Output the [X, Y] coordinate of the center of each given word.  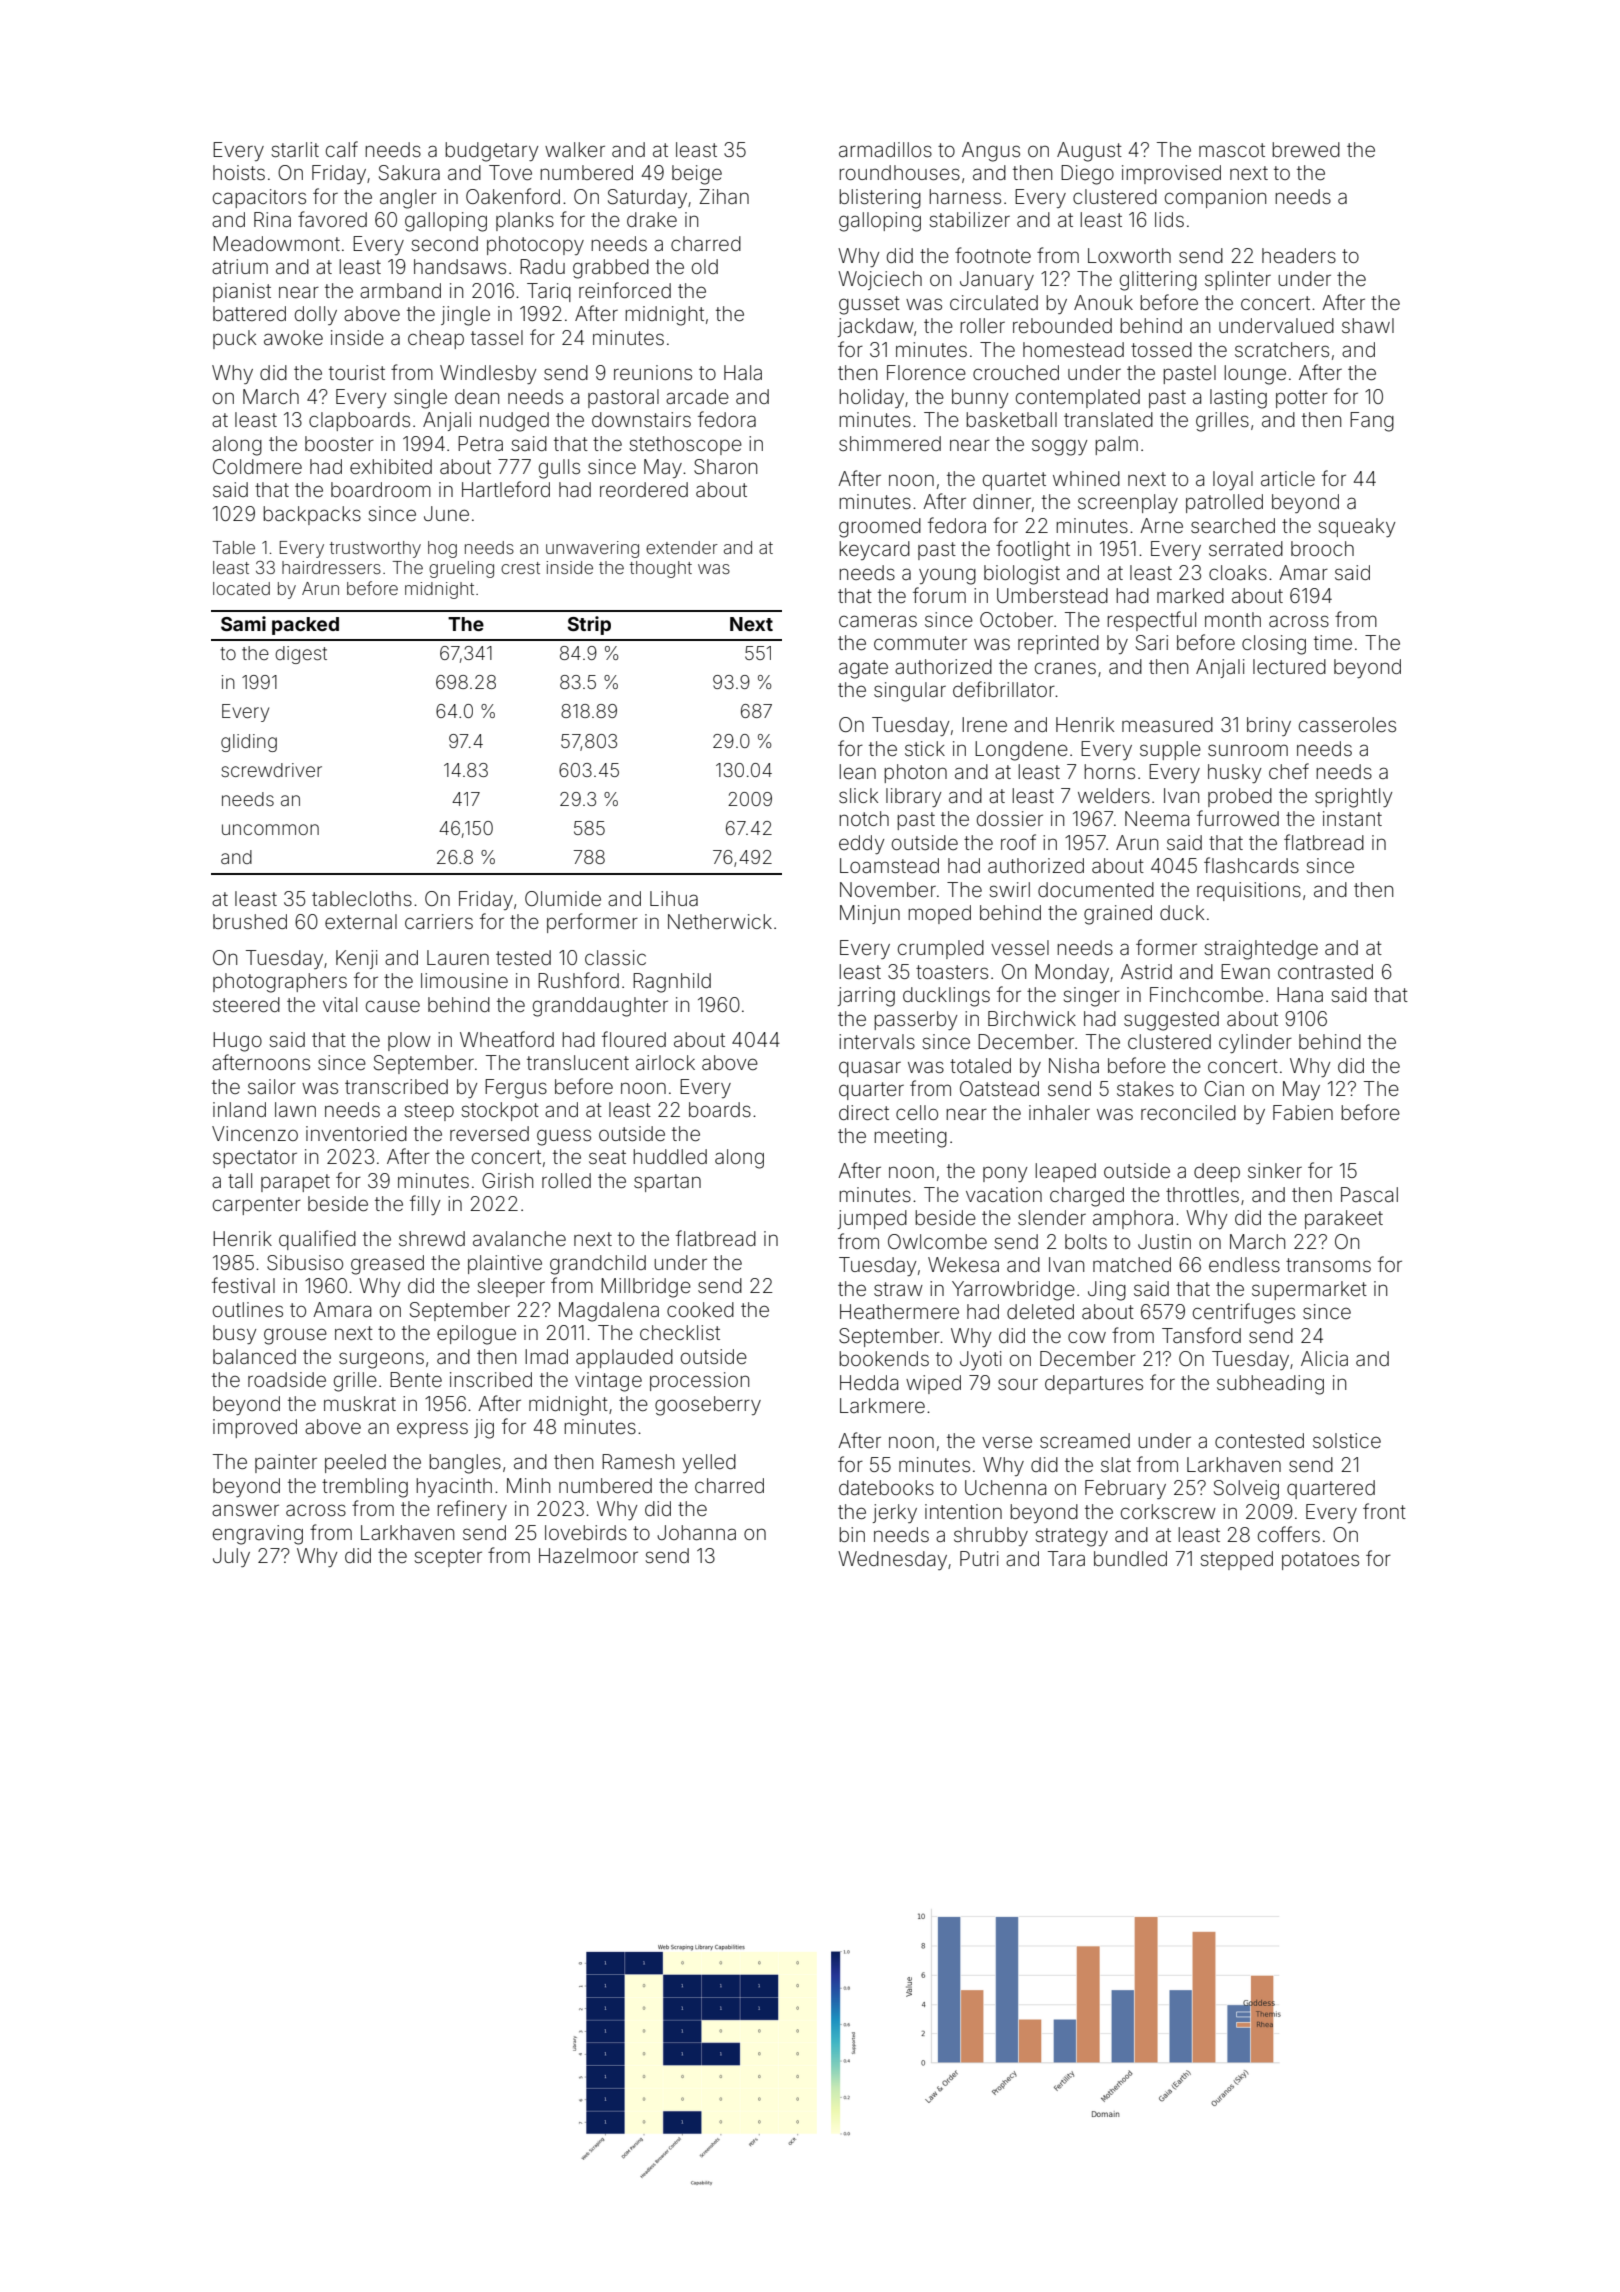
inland [239, 1109]
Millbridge [646, 1288]
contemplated [1078, 398]
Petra [480, 443]
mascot [1232, 150]
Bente [416, 1379]
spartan [667, 1183]
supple [1170, 750]
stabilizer [969, 219]
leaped [1065, 1172]
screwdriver [272, 770]
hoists [239, 172]
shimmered [890, 443]
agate [863, 669]
